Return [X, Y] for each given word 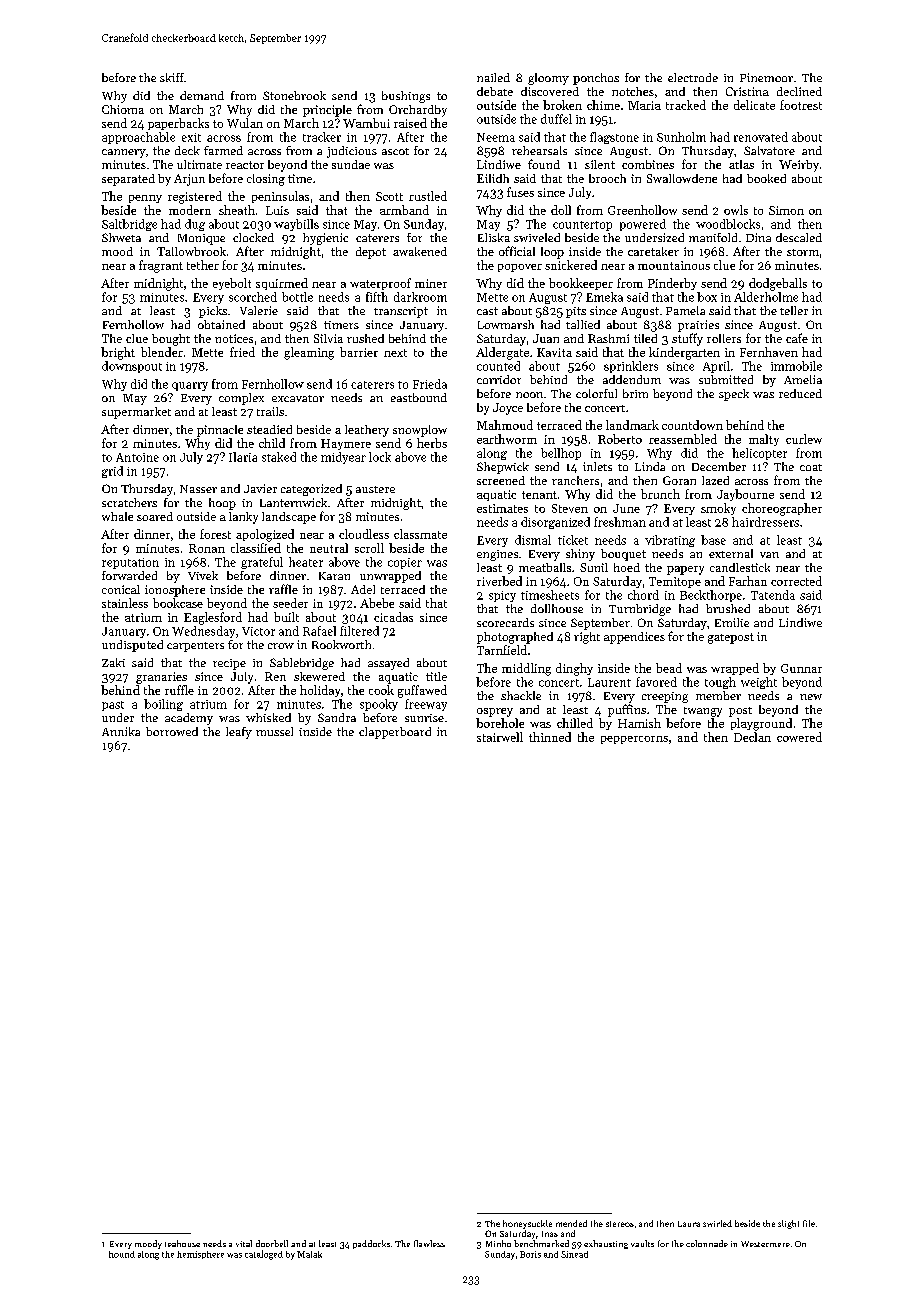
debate [495, 91]
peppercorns [634, 740]
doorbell [272, 1243]
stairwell [500, 737]
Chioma [123, 109]
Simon [786, 210]
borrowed [172, 731]
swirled [717, 1223]
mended [571, 1223]
